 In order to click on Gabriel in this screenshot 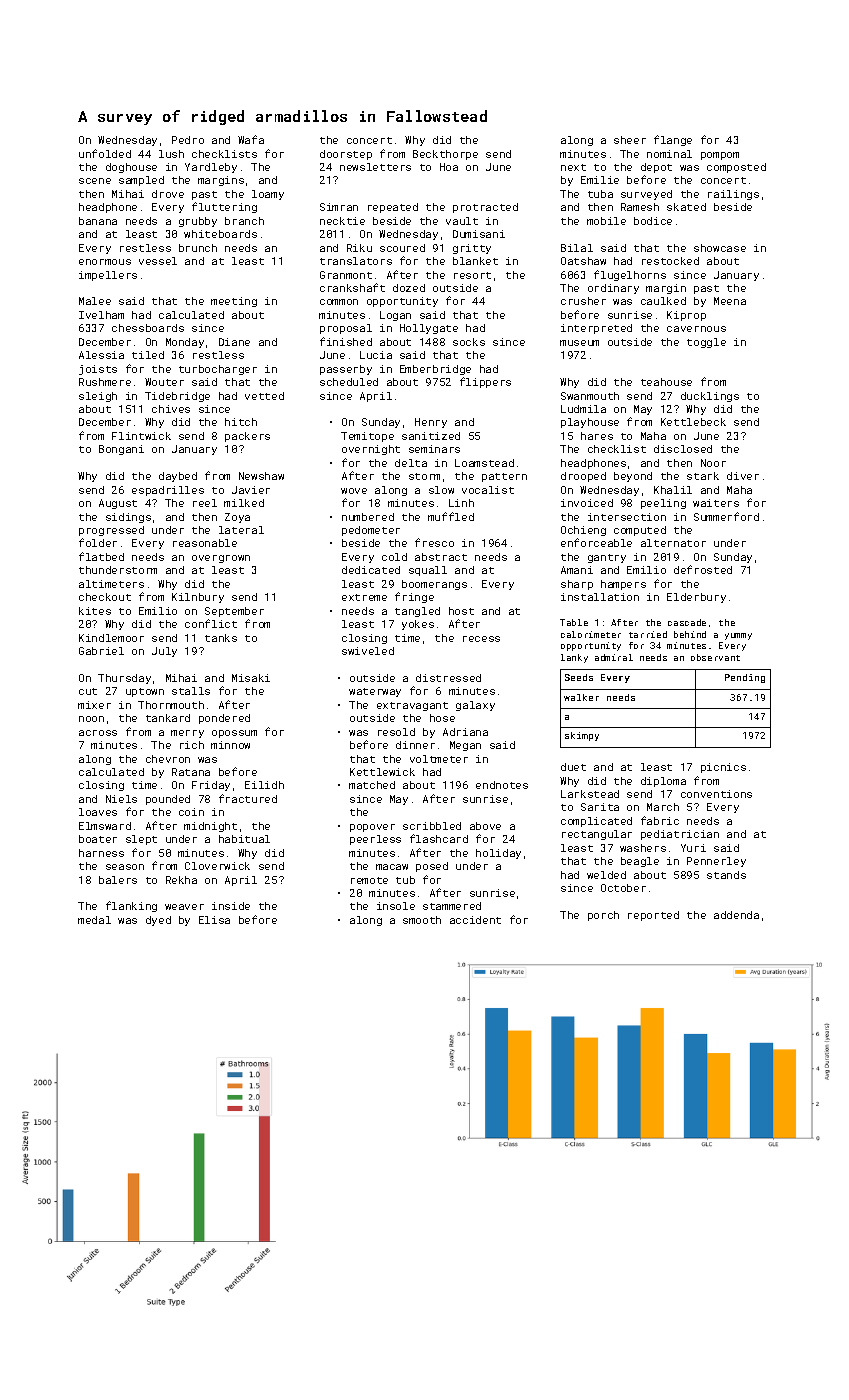, I will do `click(101, 651)`.
